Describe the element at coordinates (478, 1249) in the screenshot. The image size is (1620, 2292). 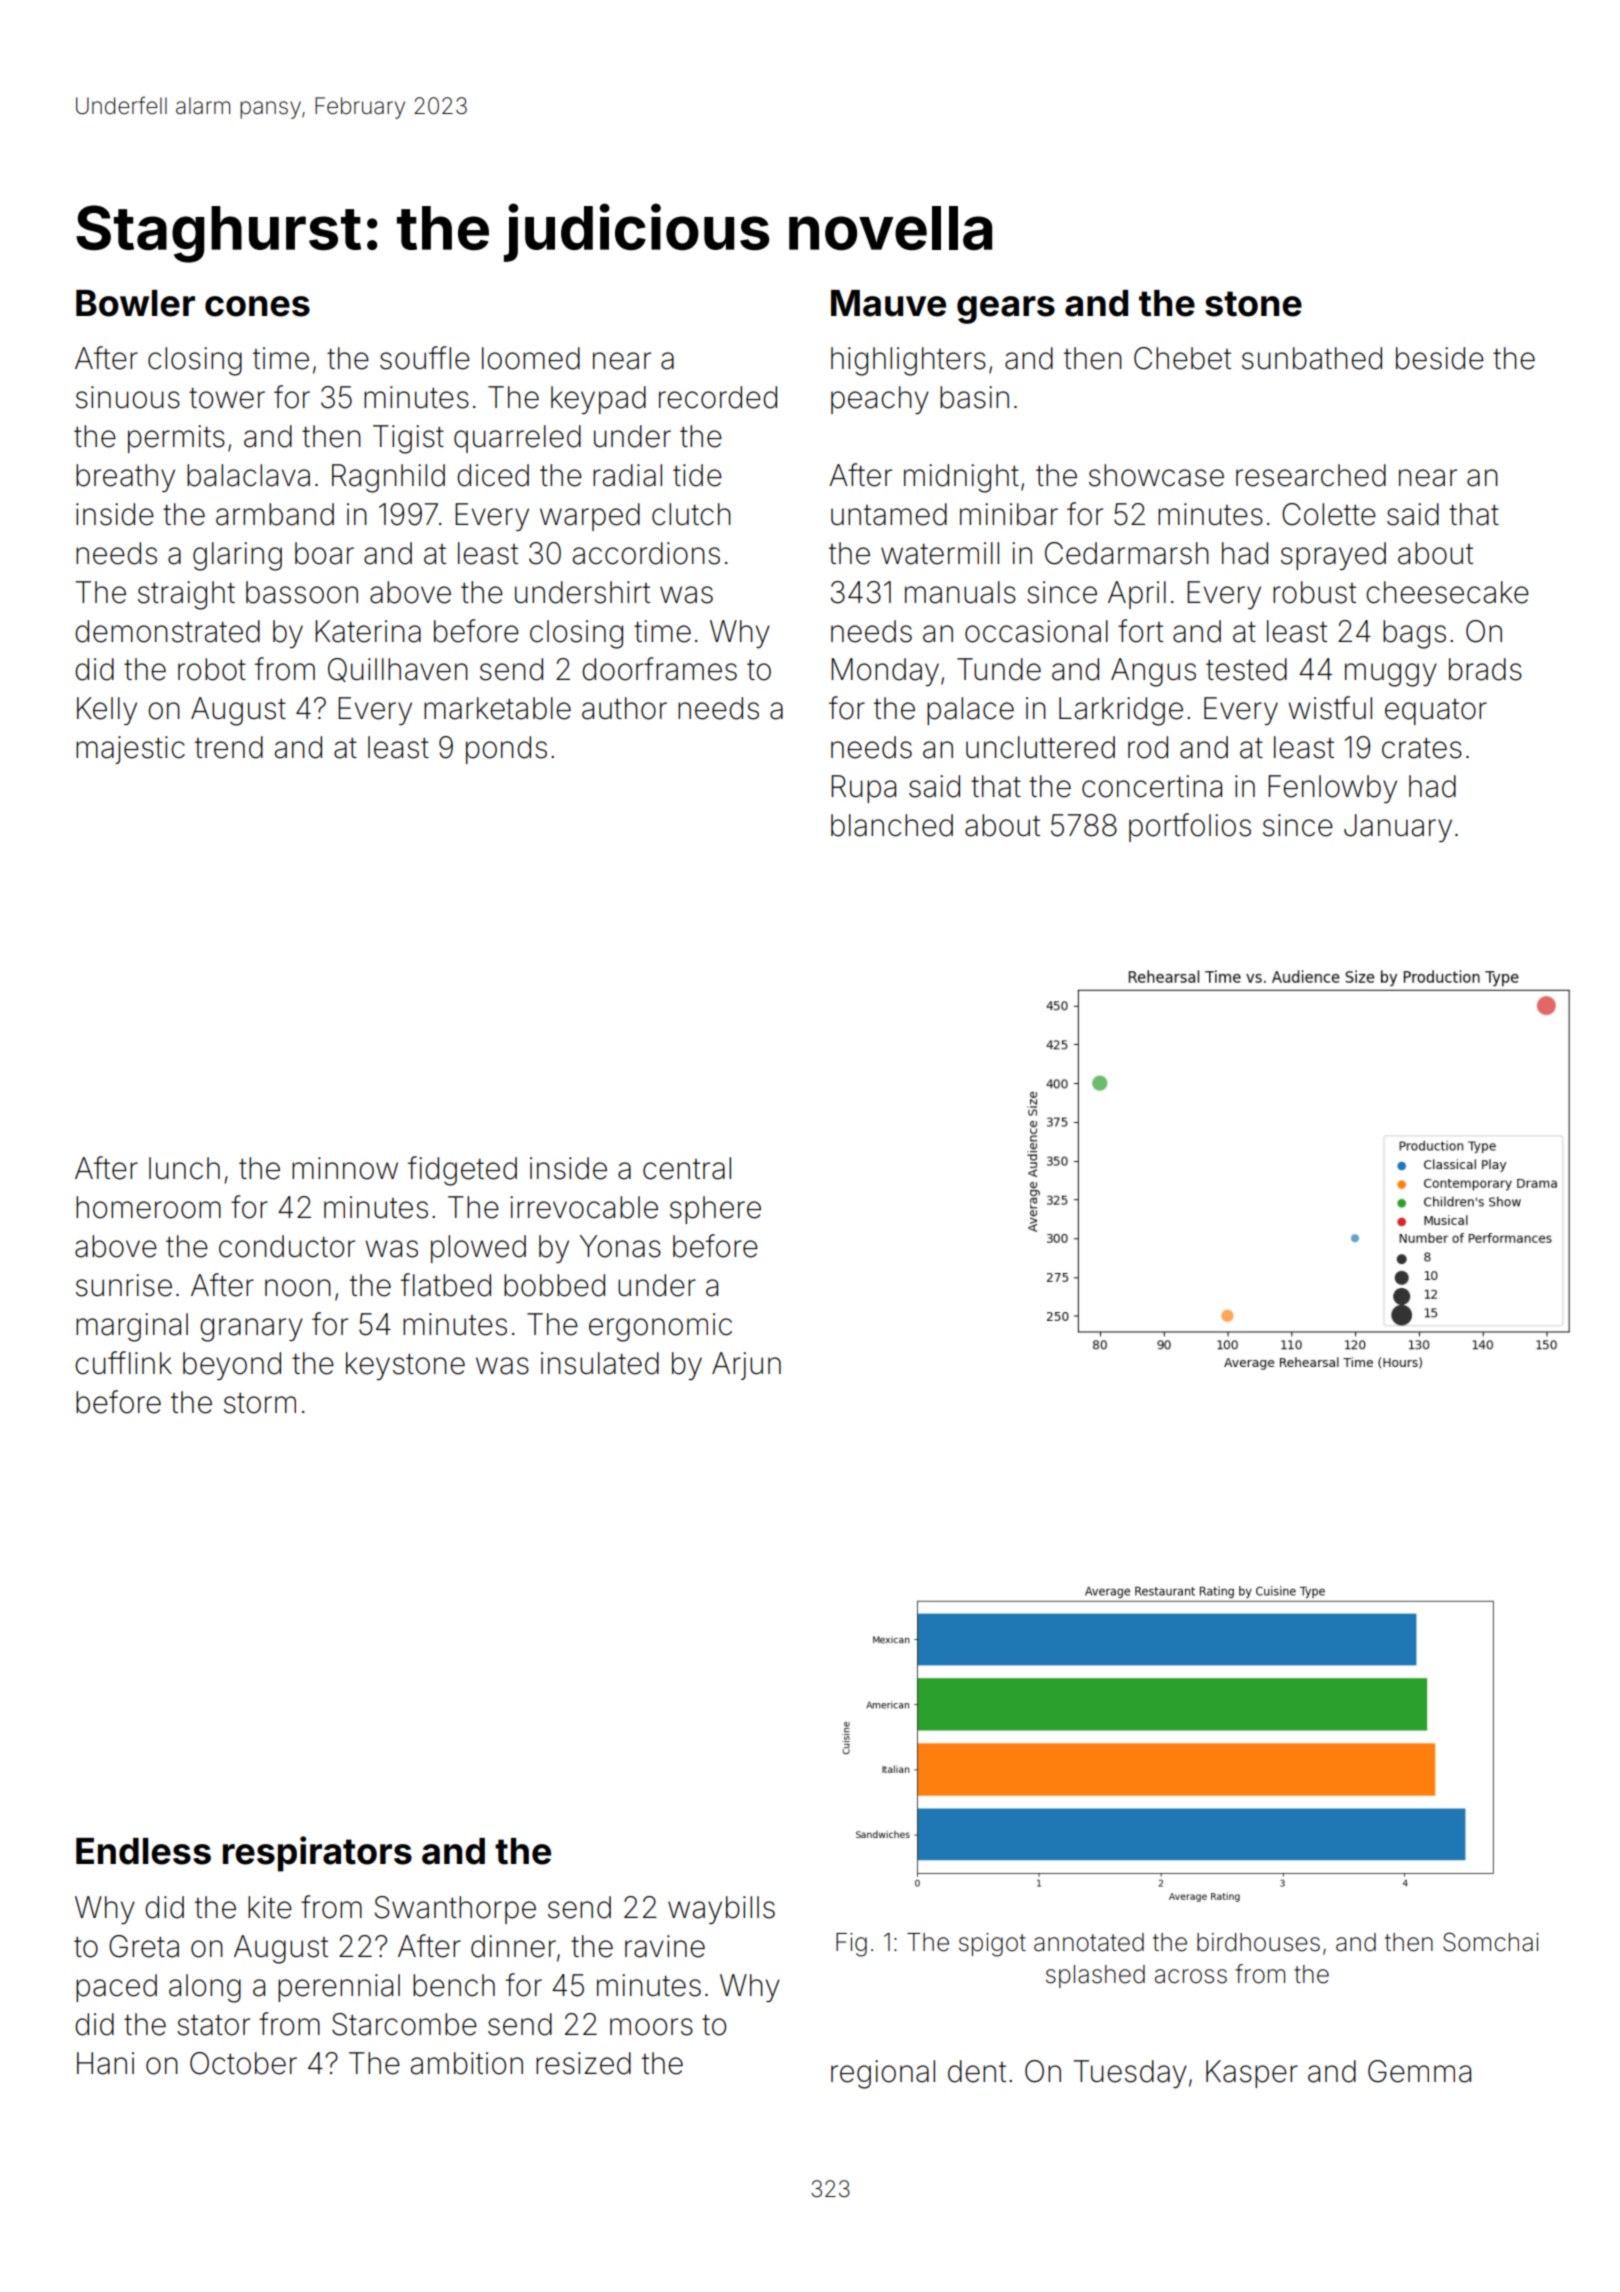
I see `plowed` at that location.
